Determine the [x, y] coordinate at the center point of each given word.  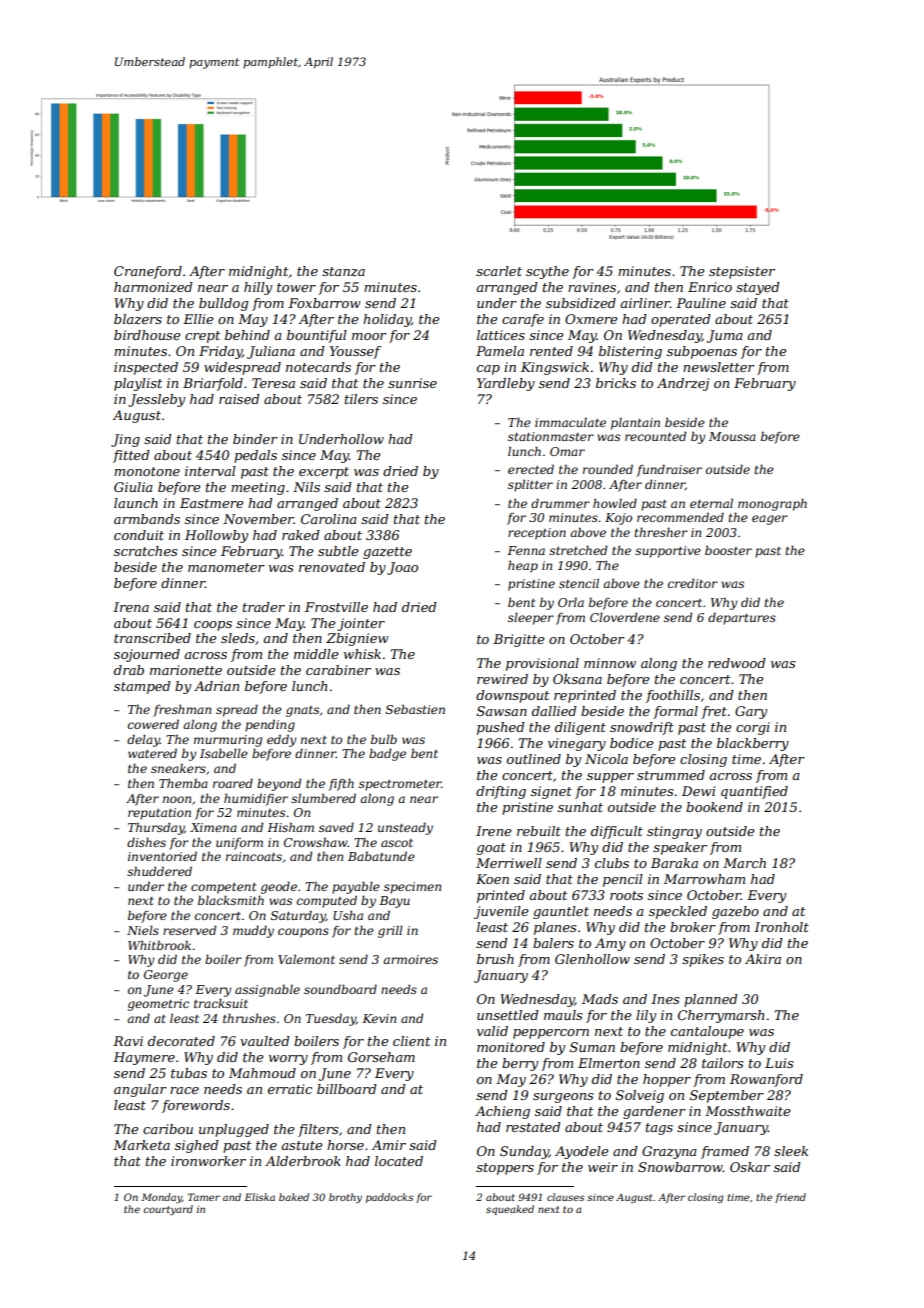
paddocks [389, 1198]
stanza [343, 272]
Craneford [148, 272]
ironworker [208, 1161]
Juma [725, 336]
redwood [736, 663]
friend [790, 1198]
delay [143, 740]
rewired [502, 679]
